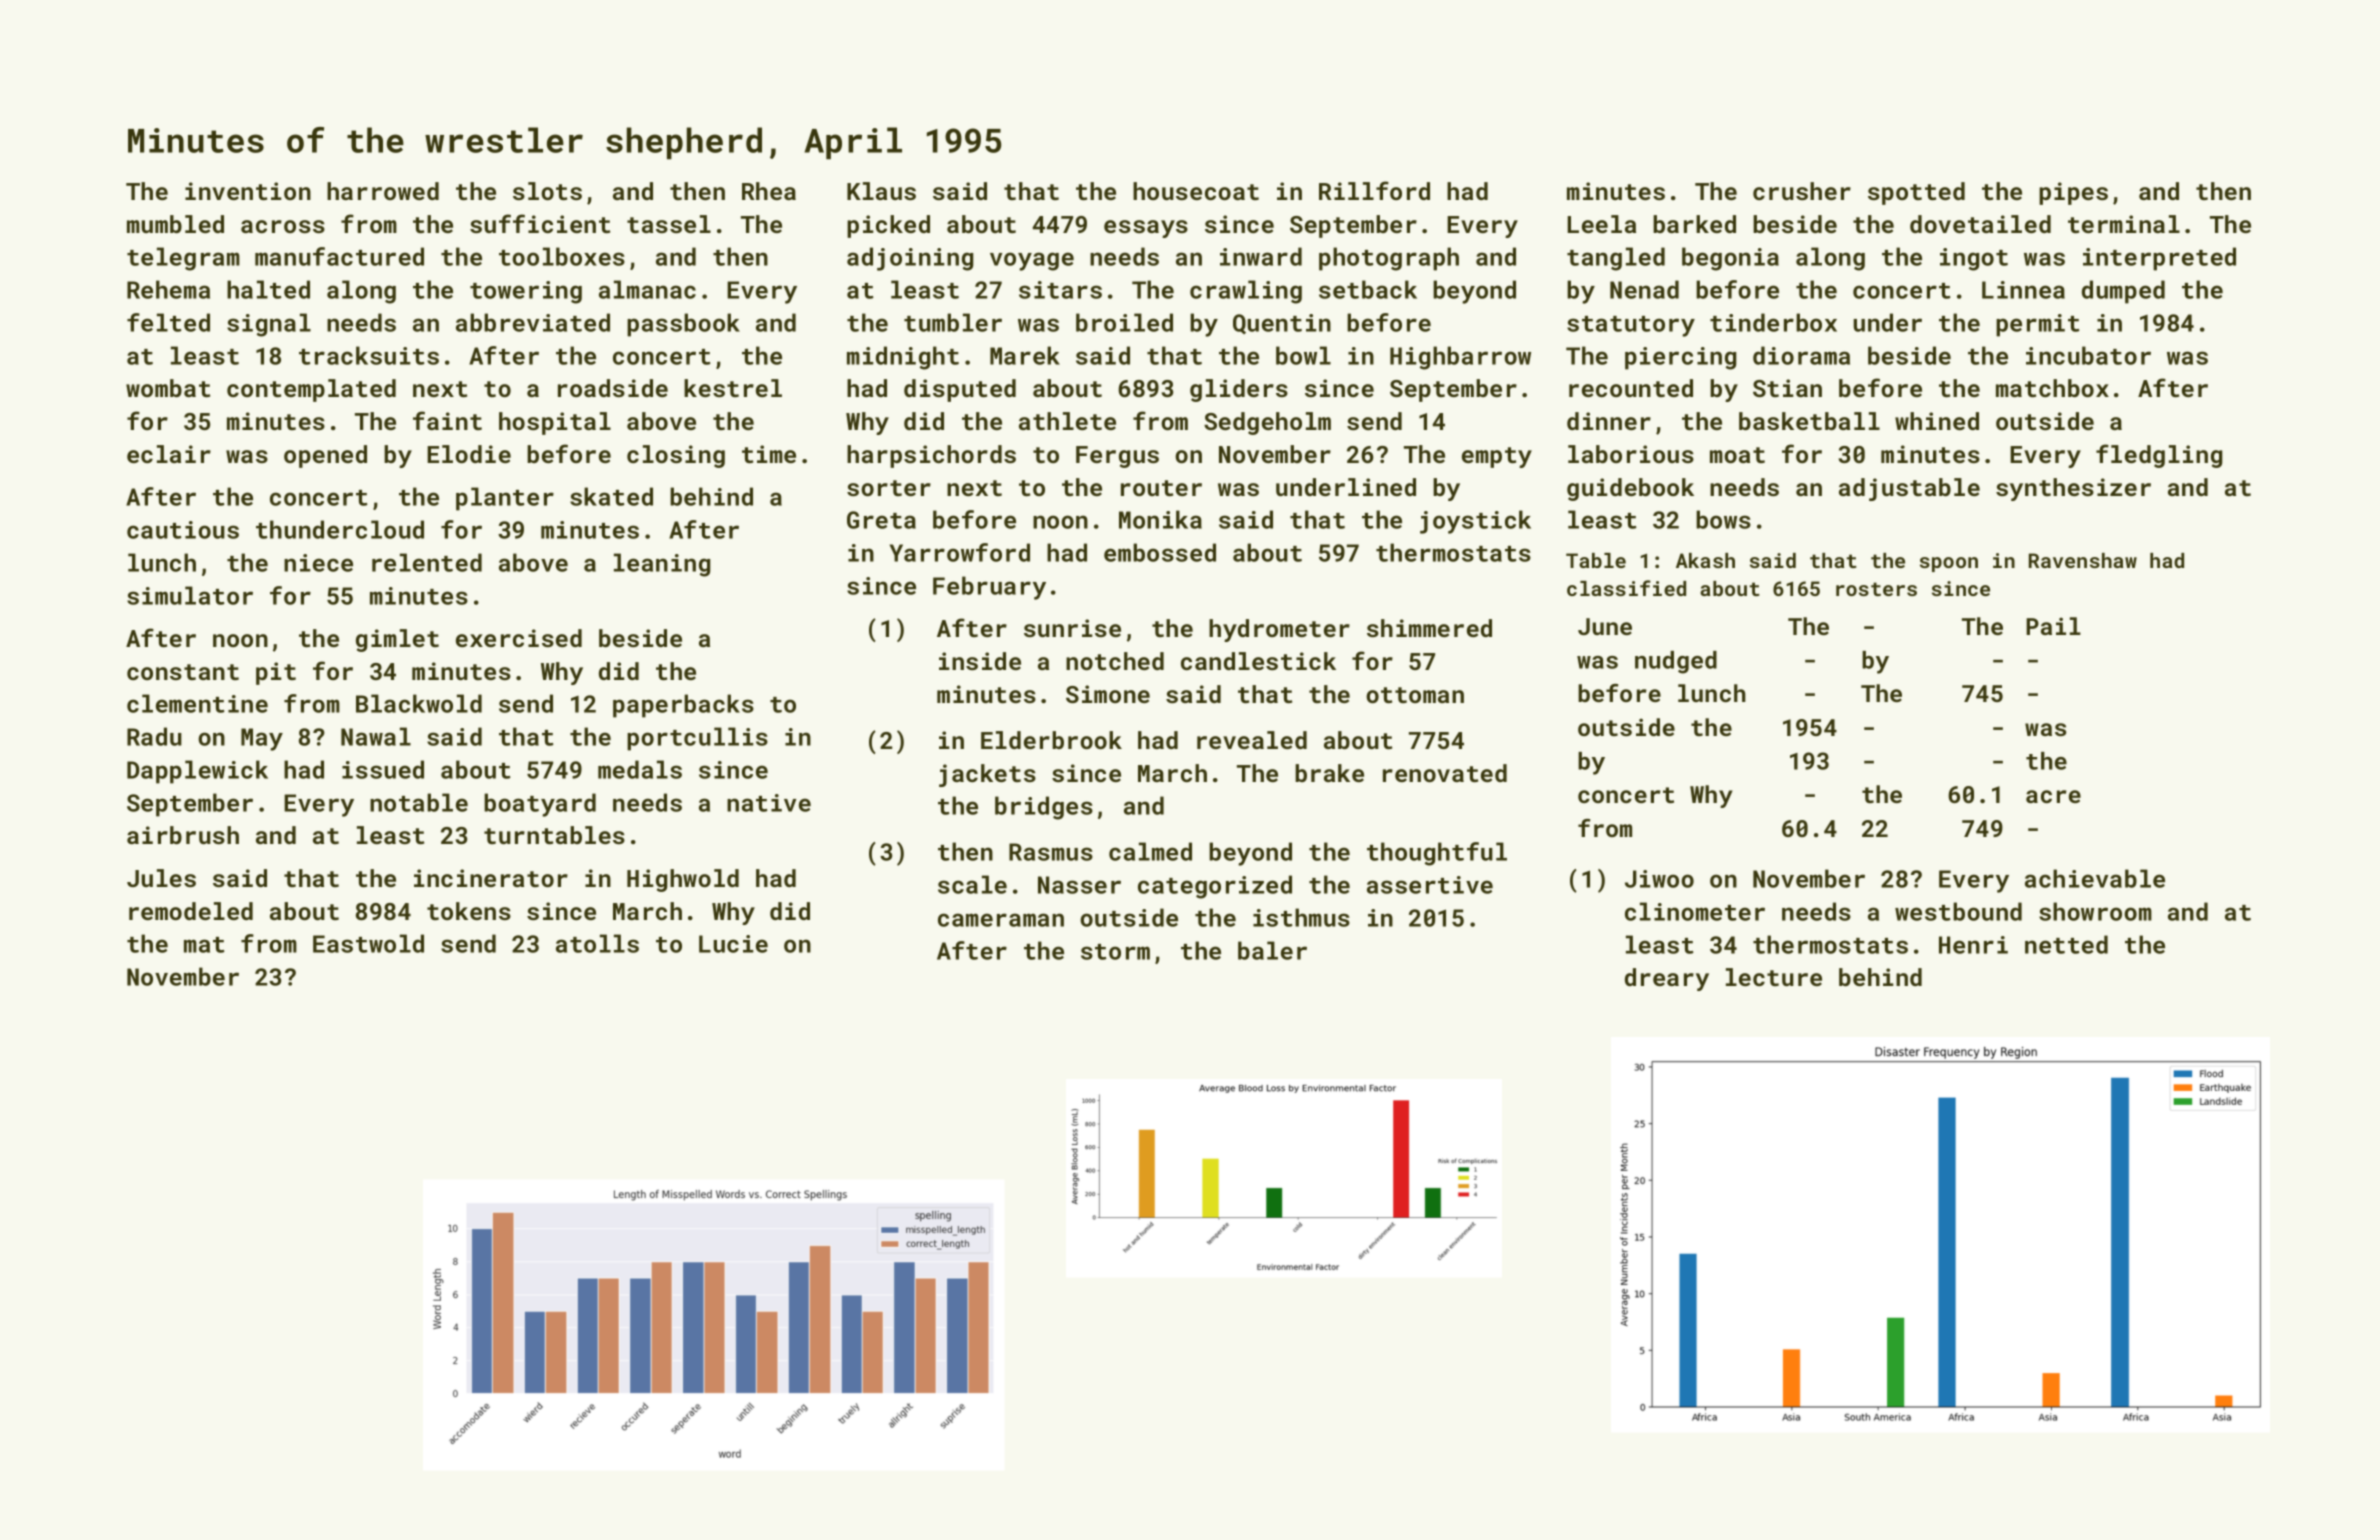  Describe the element at coordinates (248, 191) in the screenshot. I see `invention` at that location.
